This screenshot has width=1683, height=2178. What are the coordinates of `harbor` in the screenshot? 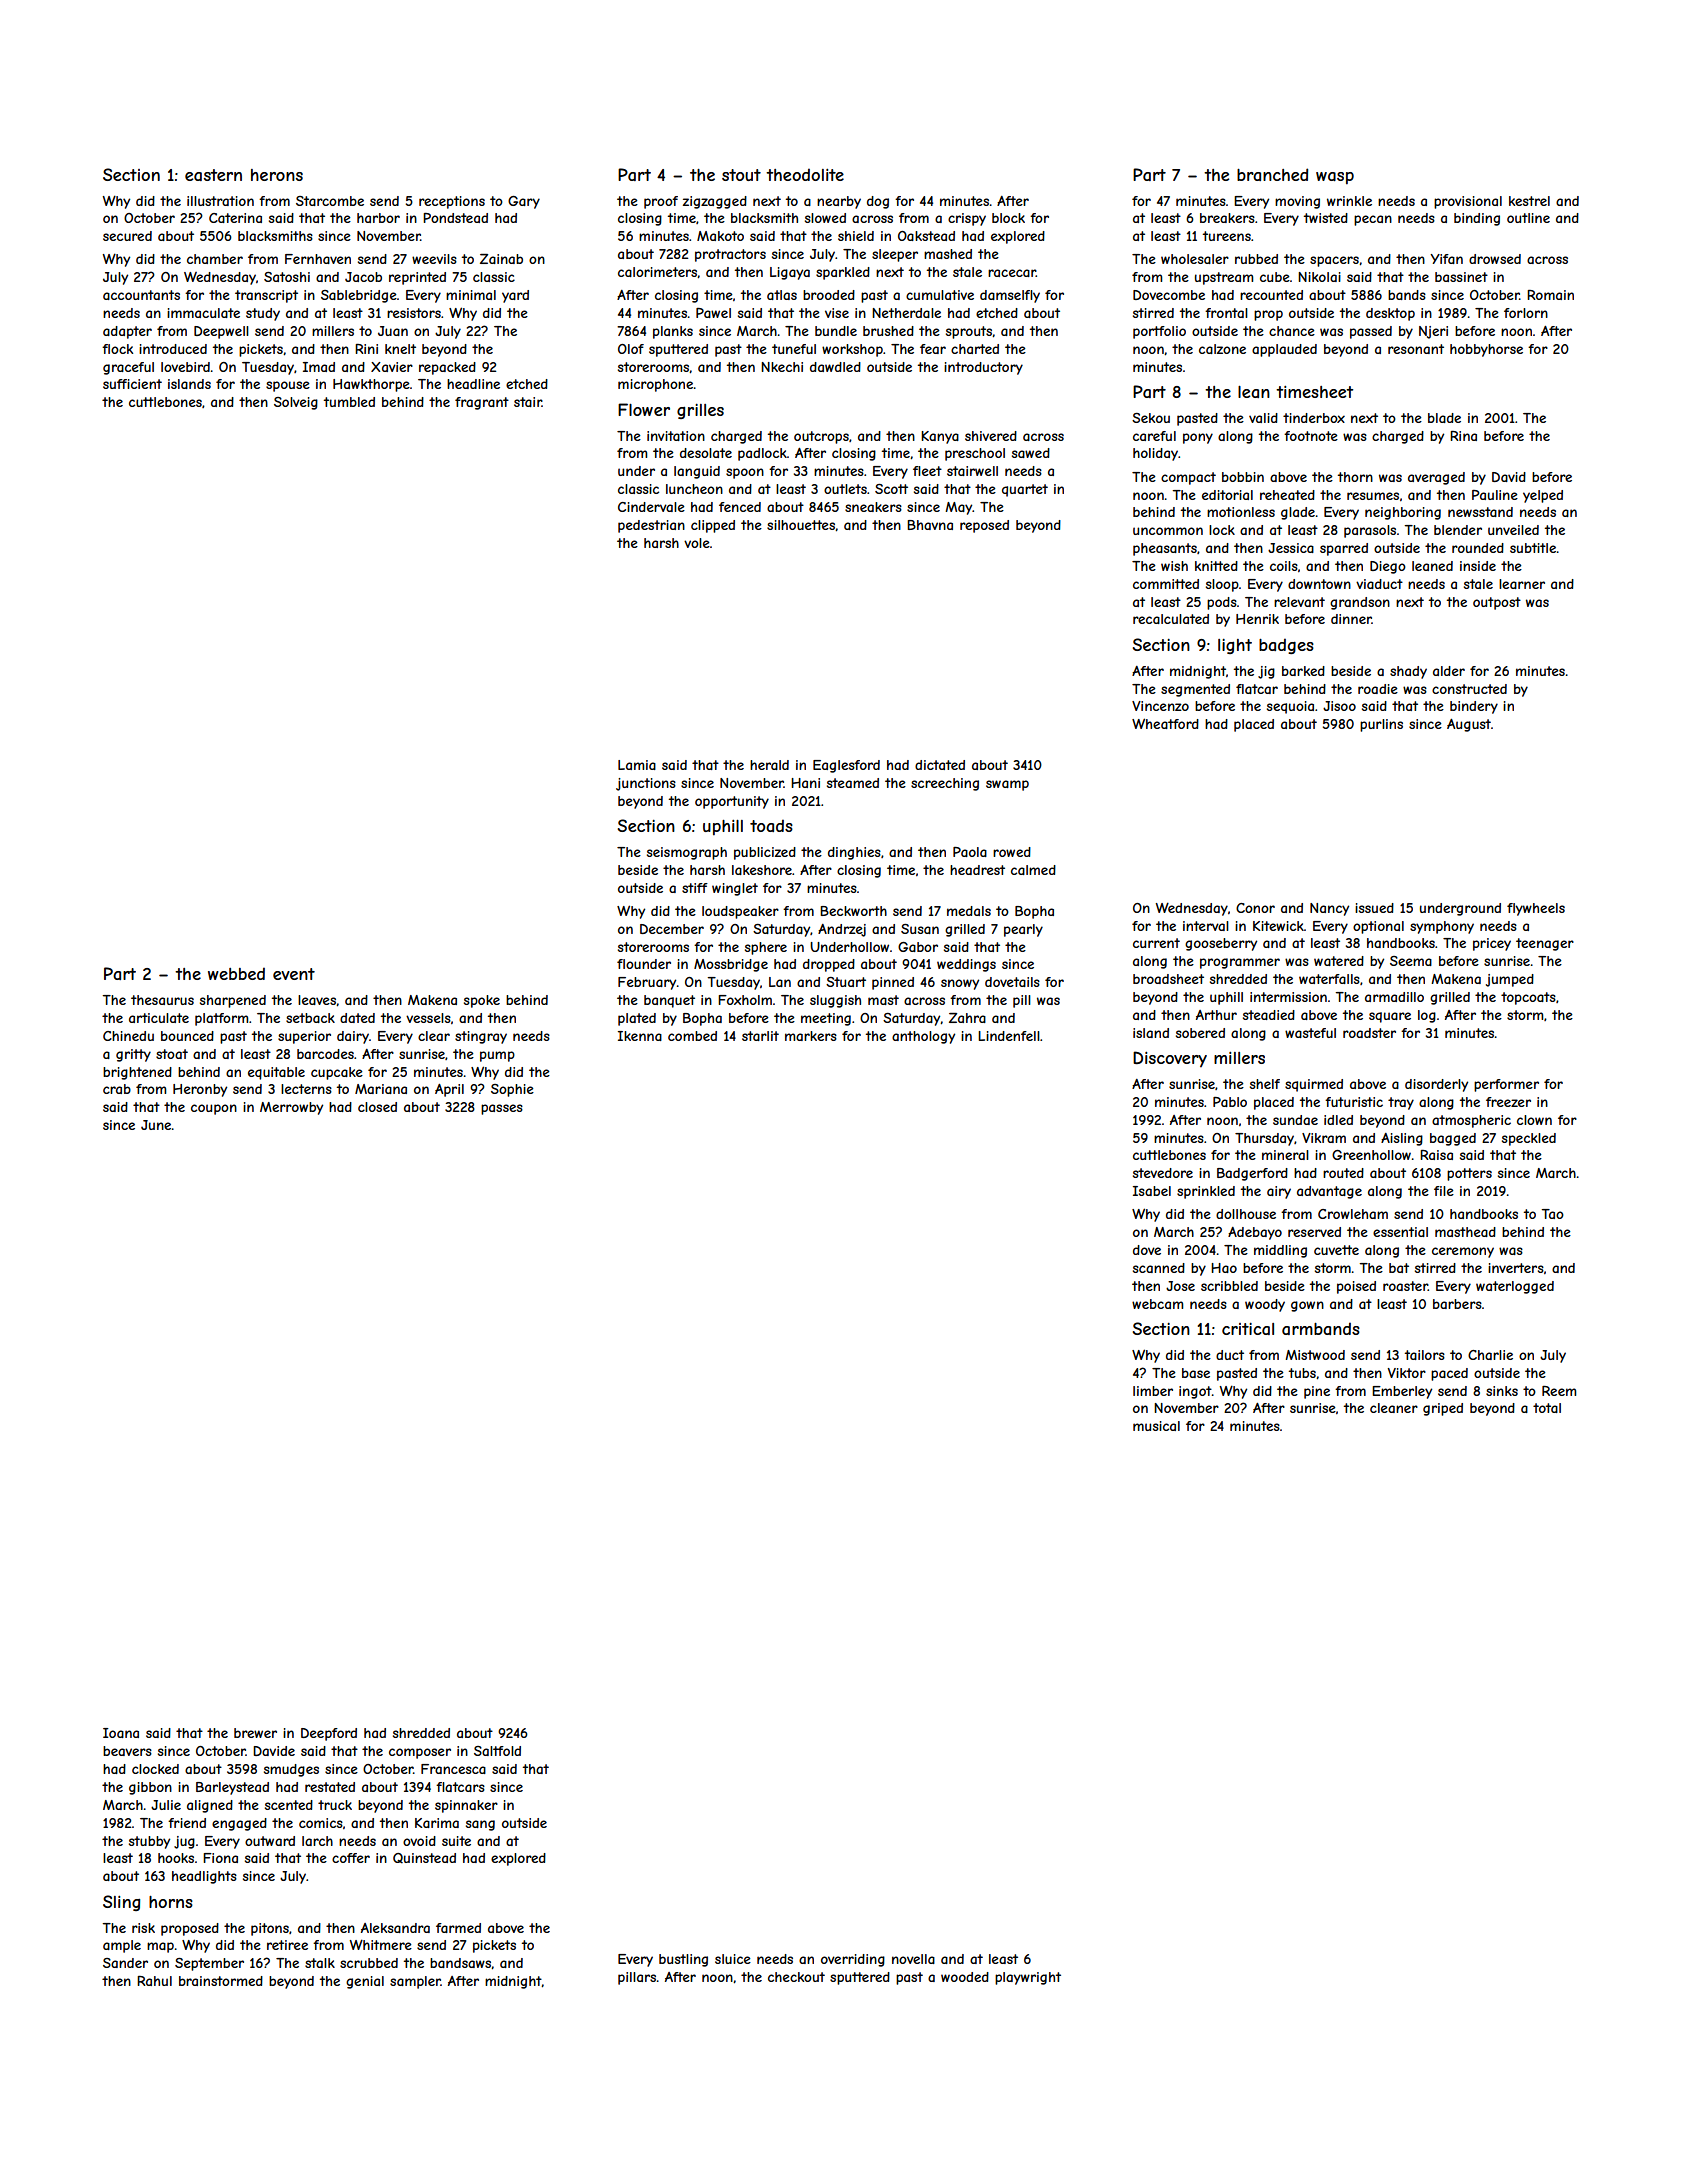 It's located at (378, 218).
